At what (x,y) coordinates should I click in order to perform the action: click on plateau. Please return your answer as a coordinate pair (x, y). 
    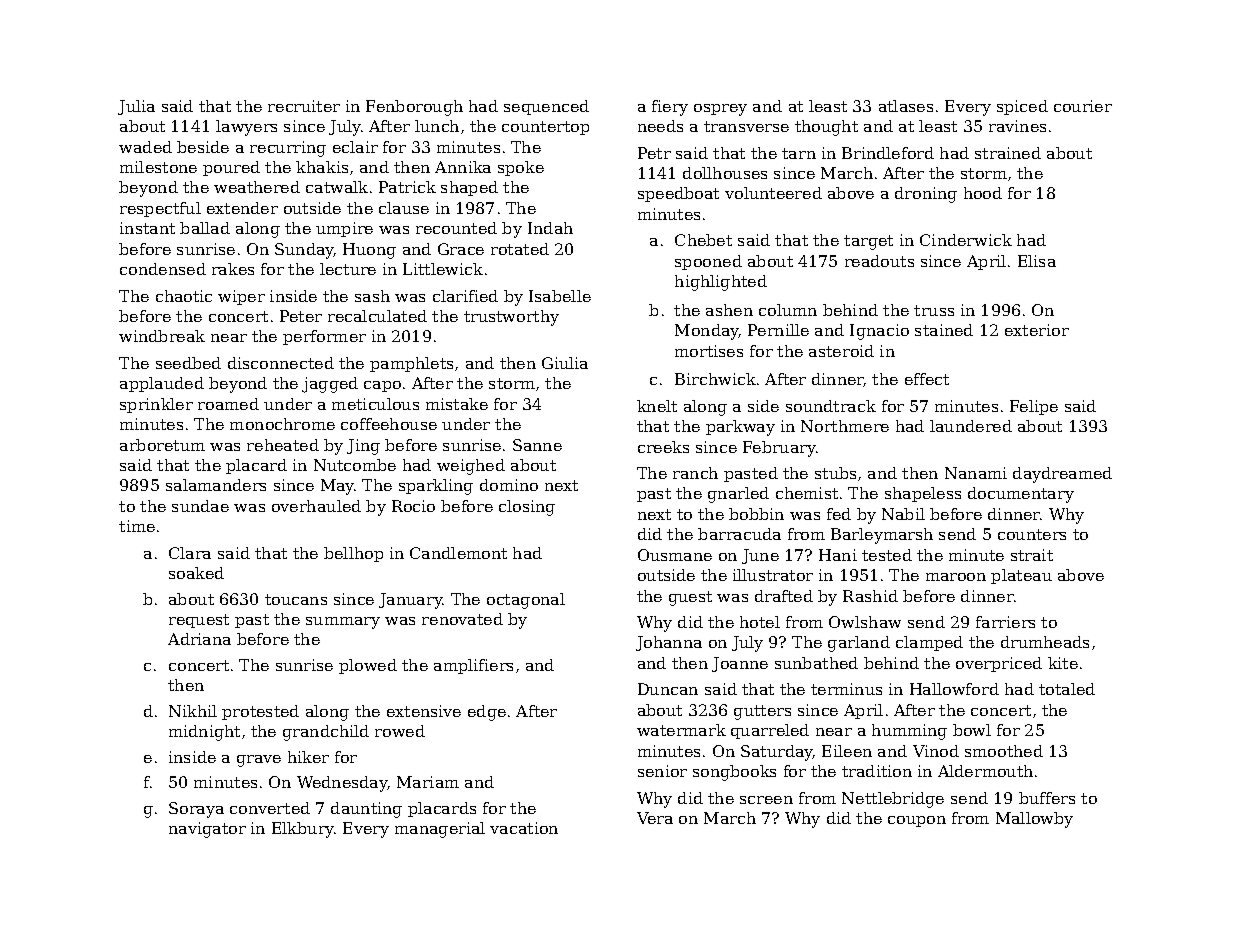
    Looking at the image, I should click on (1021, 576).
